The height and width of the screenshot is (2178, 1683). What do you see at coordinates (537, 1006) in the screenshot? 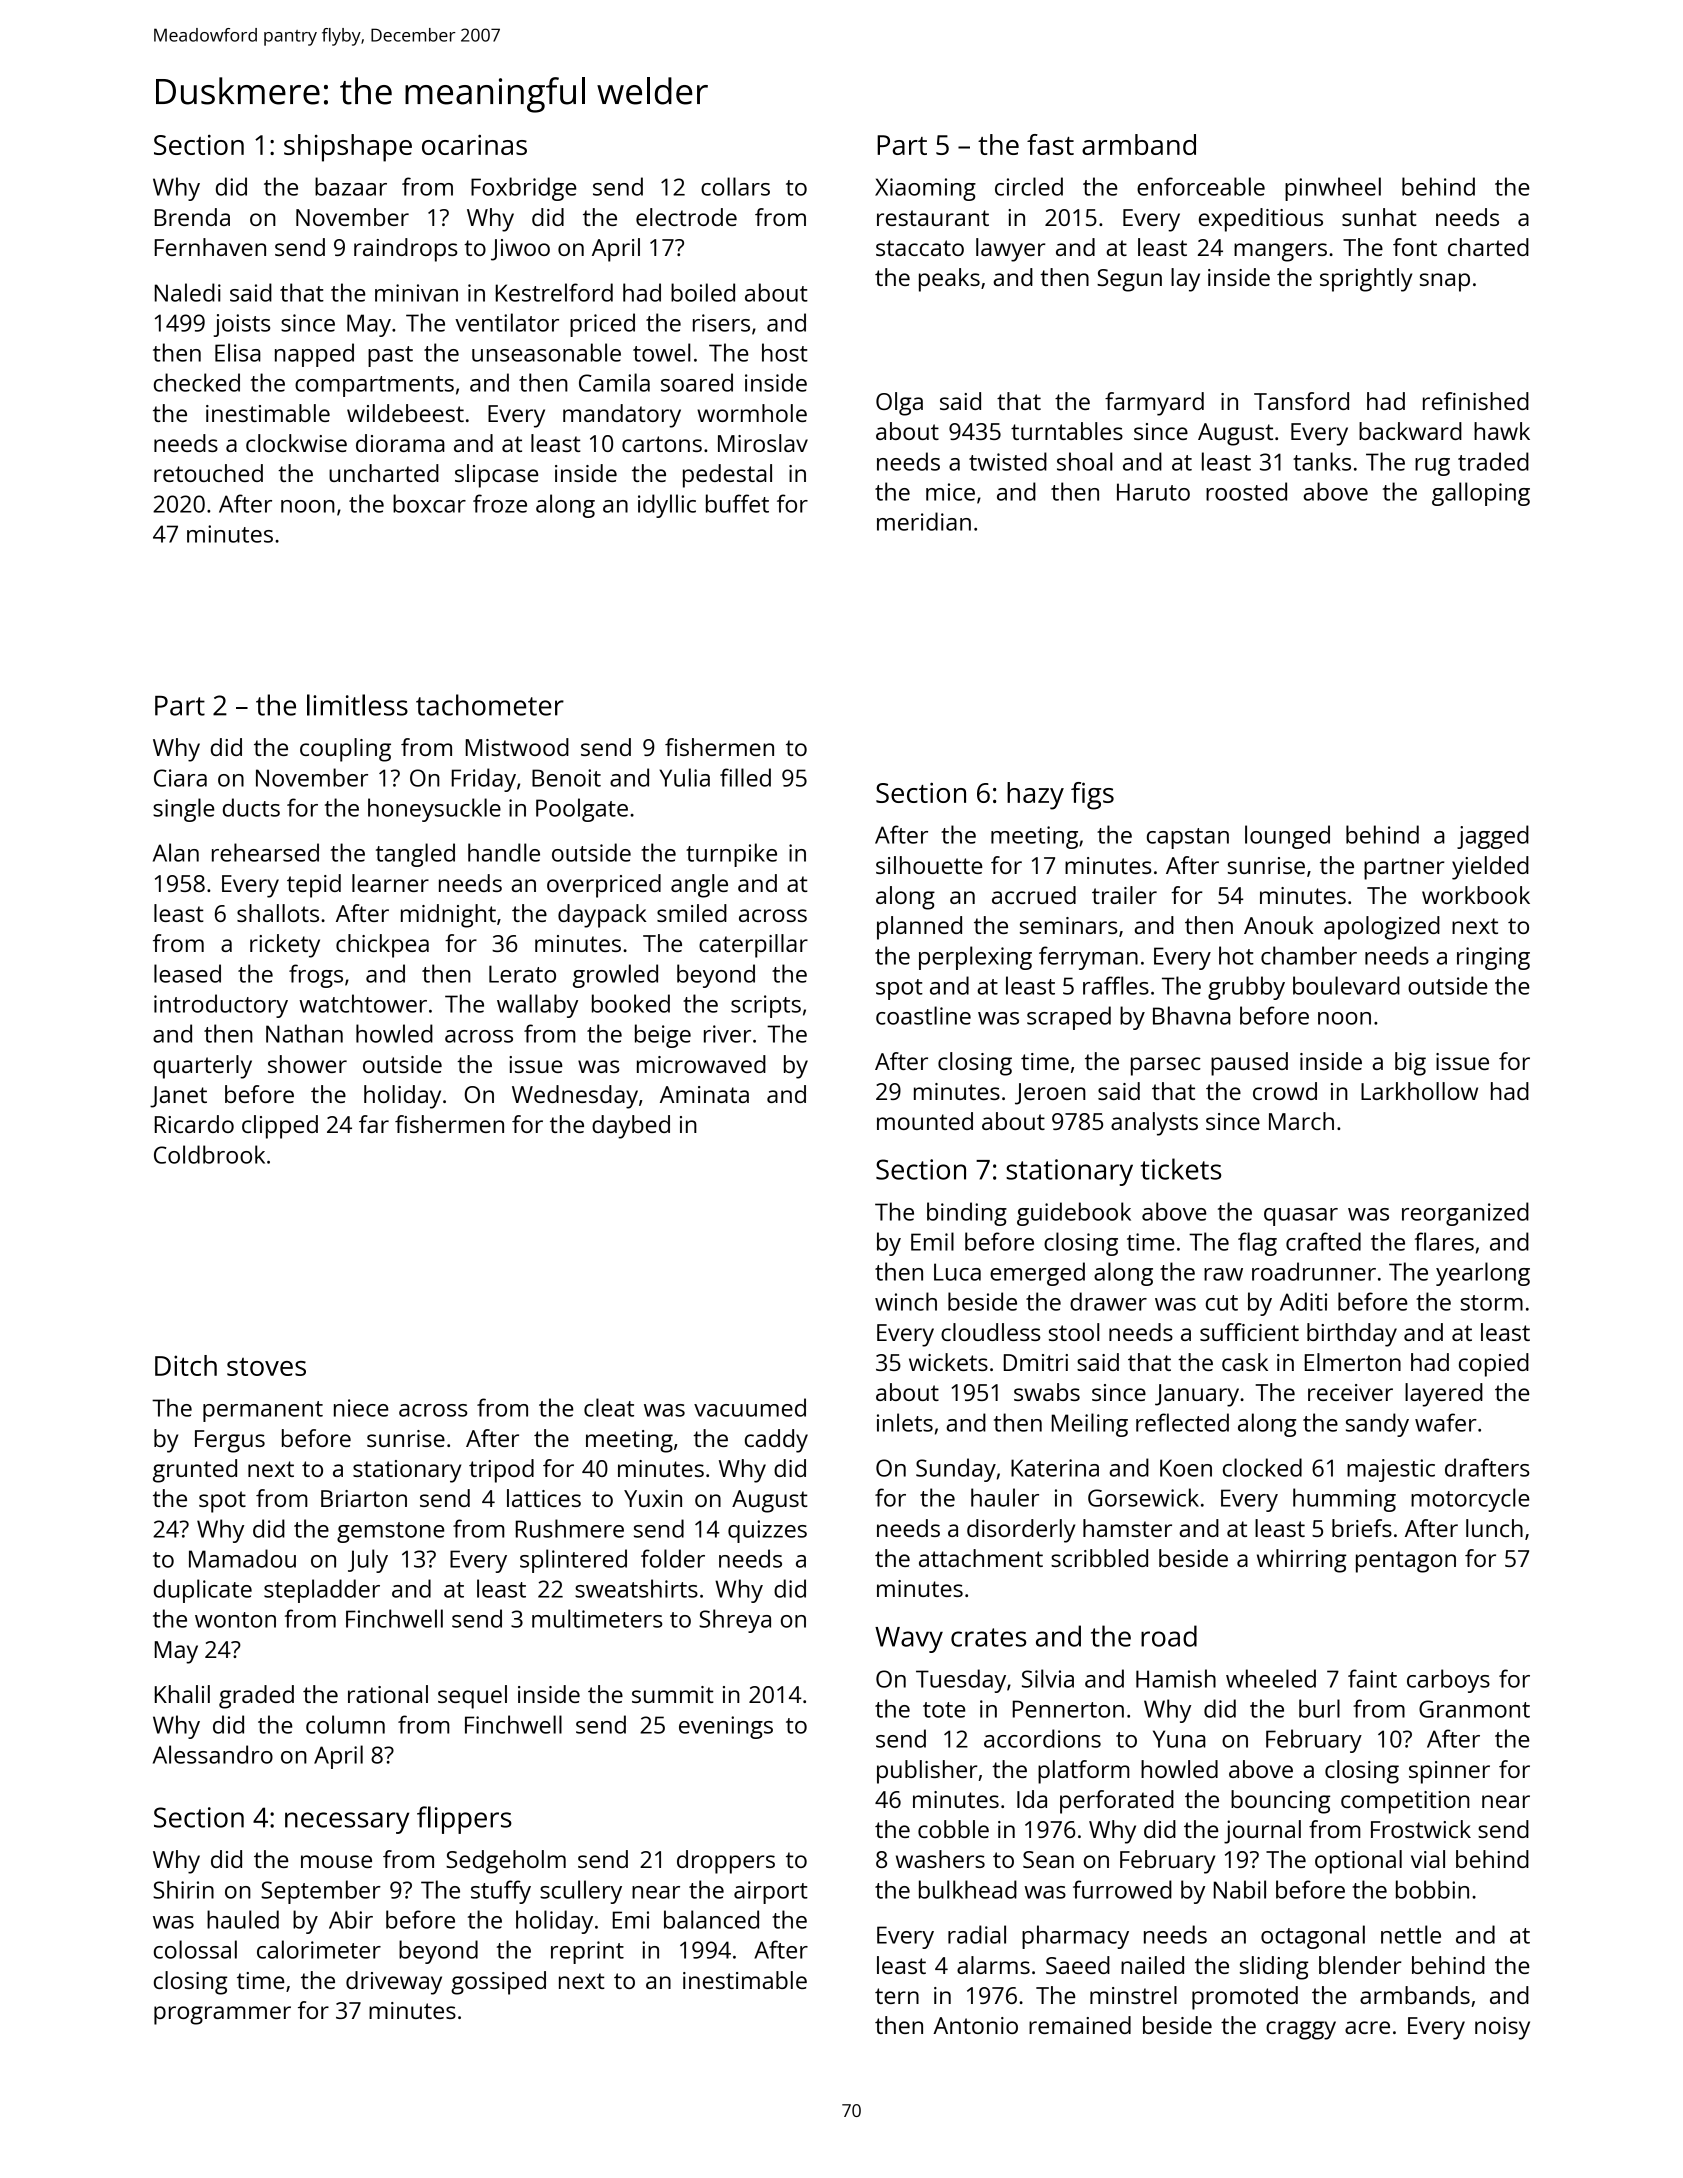
I see `wallaby` at bounding box center [537, 1006].
